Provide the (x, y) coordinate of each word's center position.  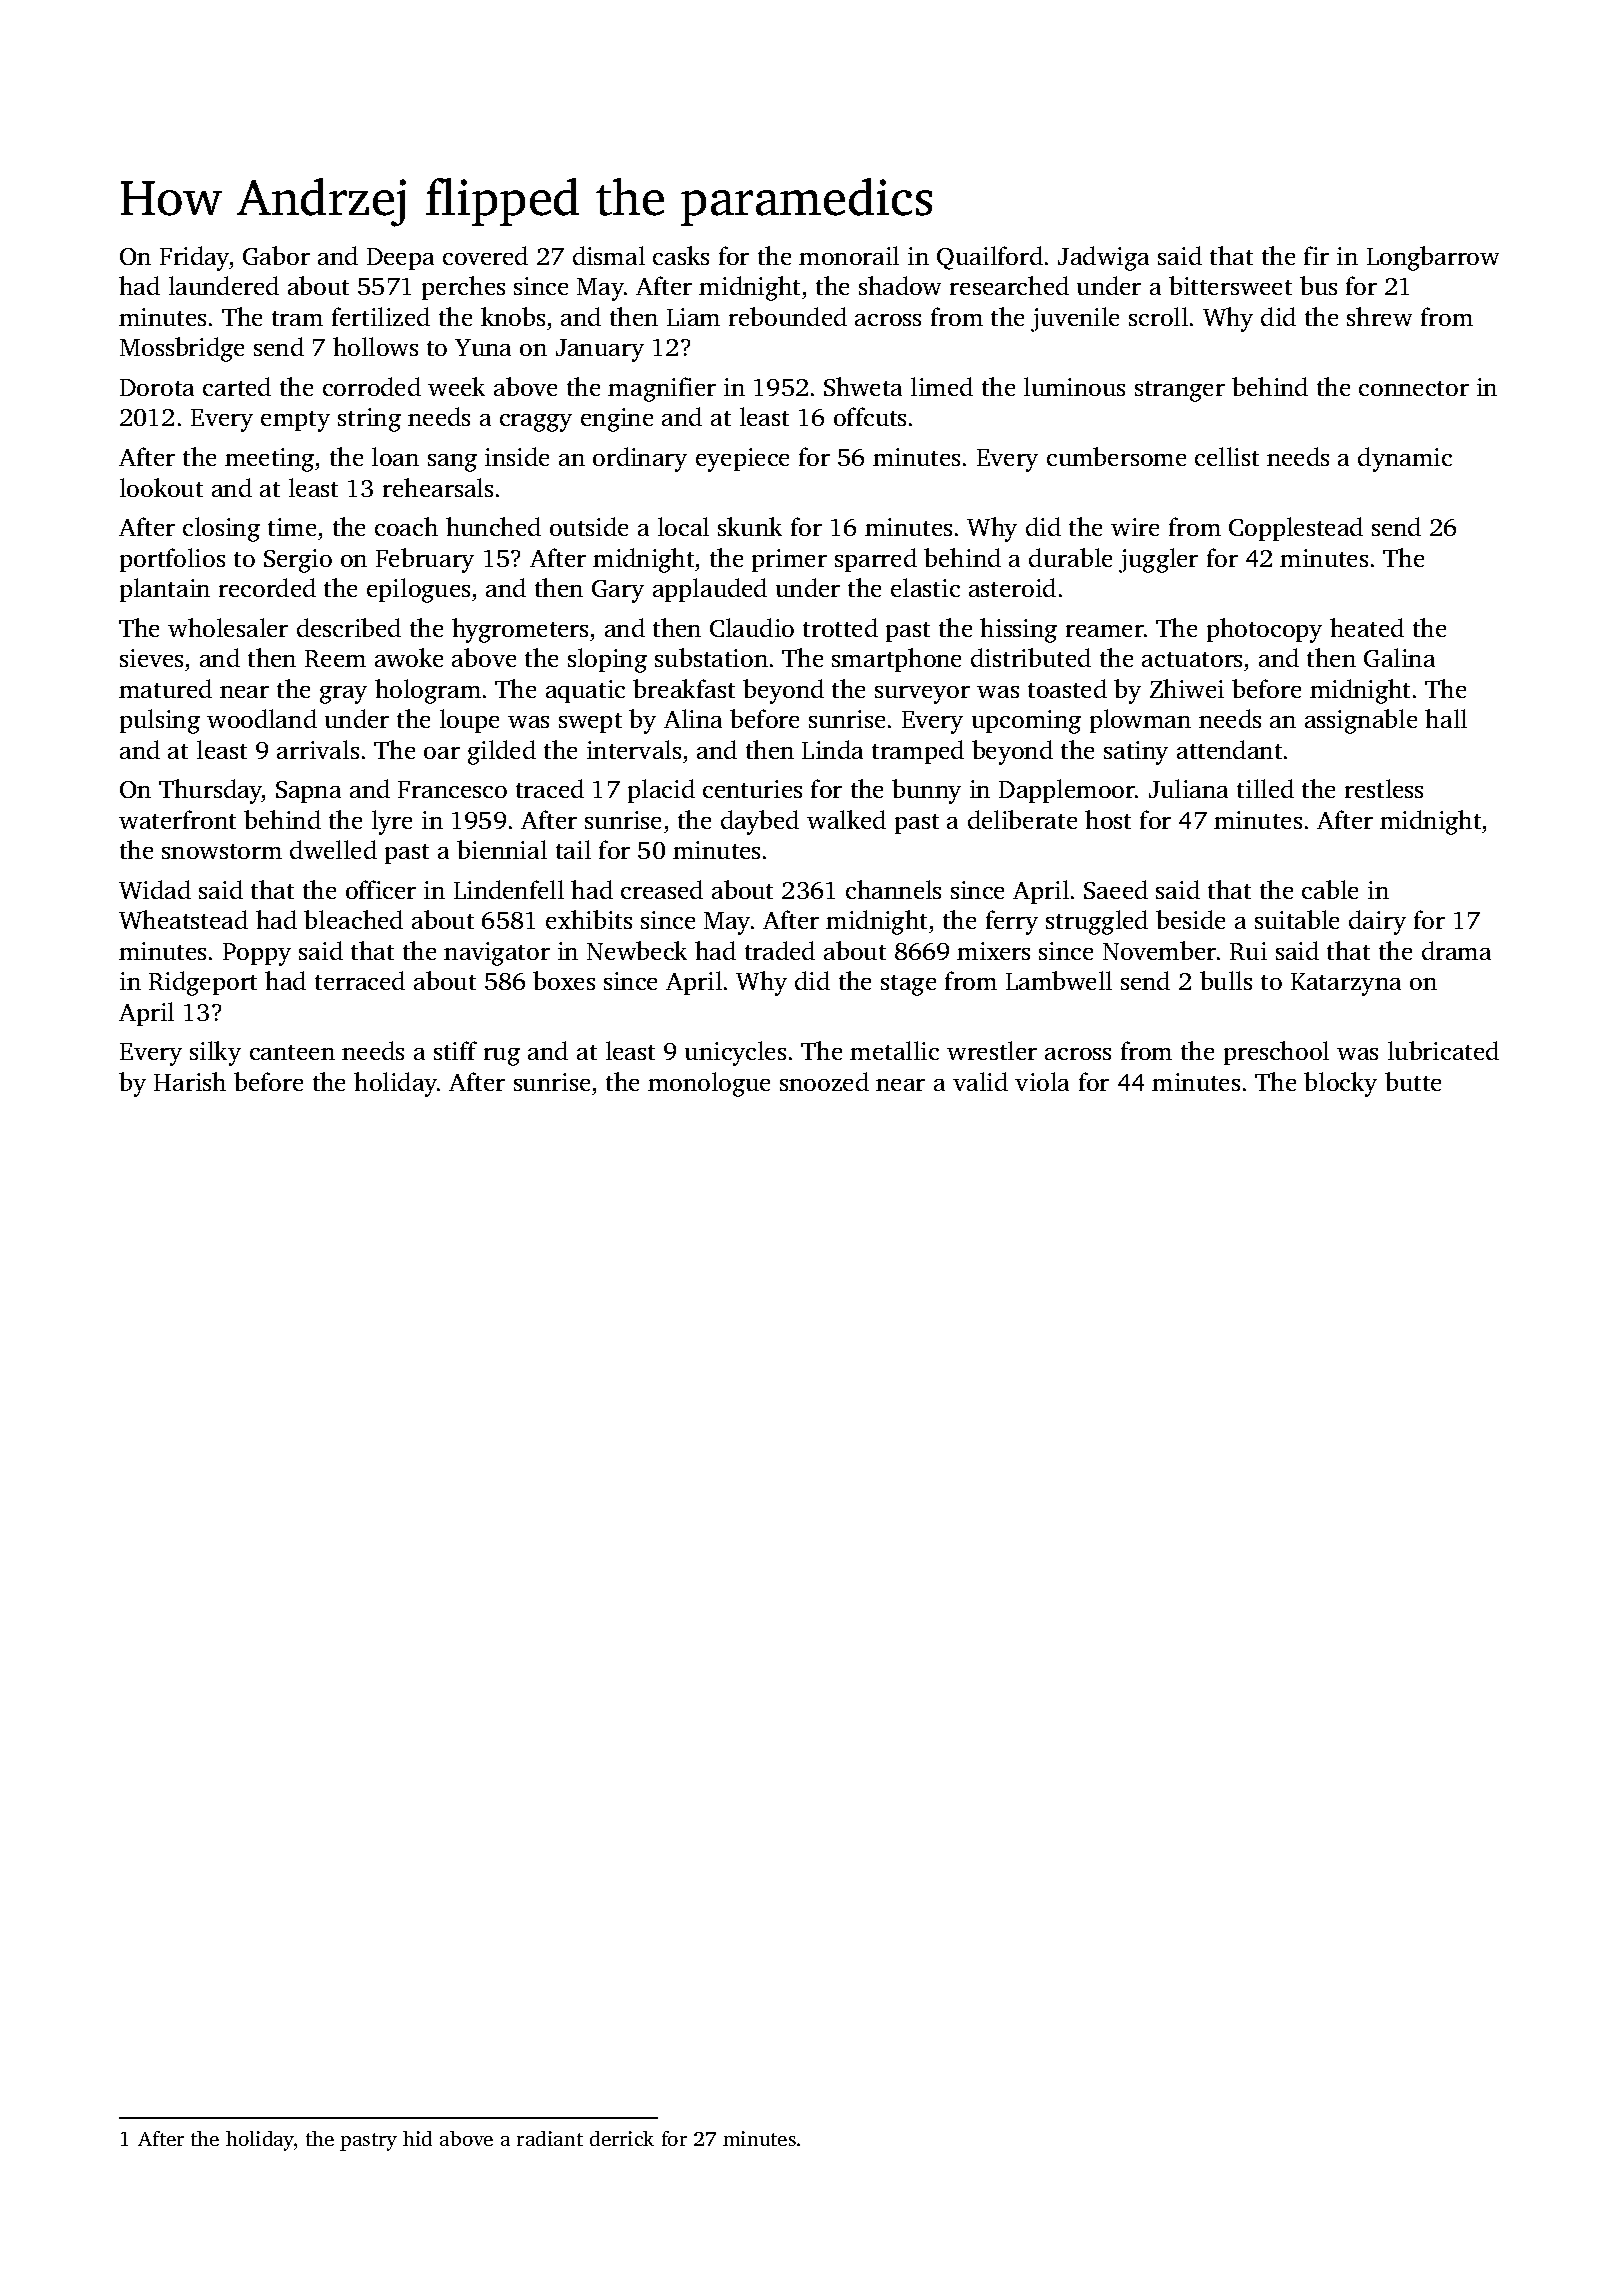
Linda (832, 749)
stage (908, 985)
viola (1042, 1081)
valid (980, 1081)
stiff (455, 1050)
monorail (849, 255)
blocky (1340, 1084)
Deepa (400, 259)
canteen (292, 1052)
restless (1384, 788)
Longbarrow (1433, 258)
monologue (709, 1084)
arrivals (318, 749)
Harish (190, 1081)
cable (1330, 889)
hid (417, 2138)
